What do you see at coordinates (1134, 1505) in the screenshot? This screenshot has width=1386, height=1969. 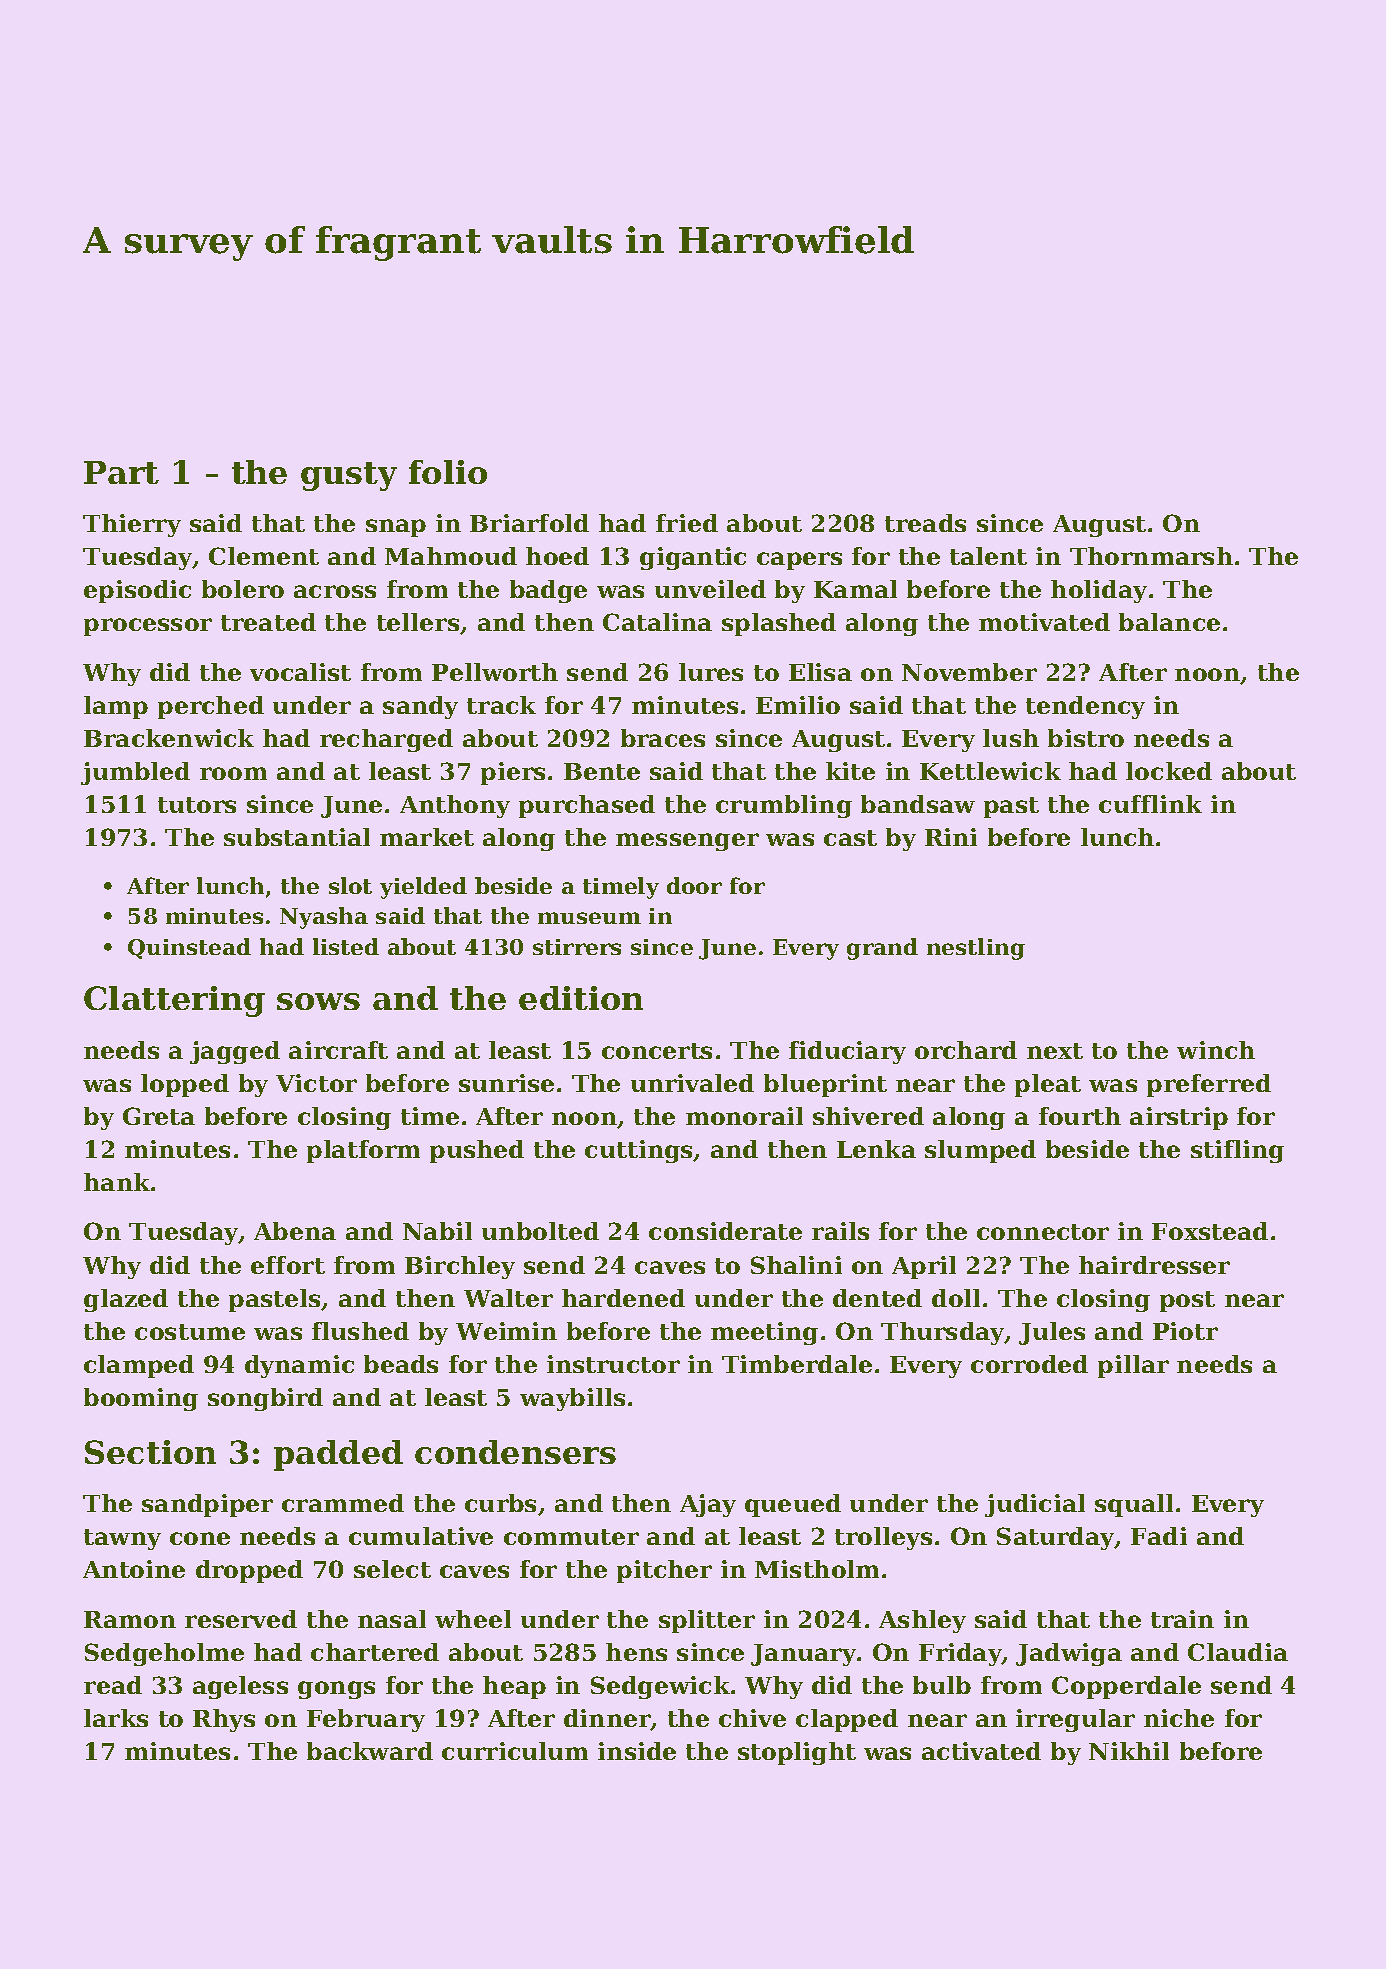 I see `squall` at bounding box center [1134, 1505].
